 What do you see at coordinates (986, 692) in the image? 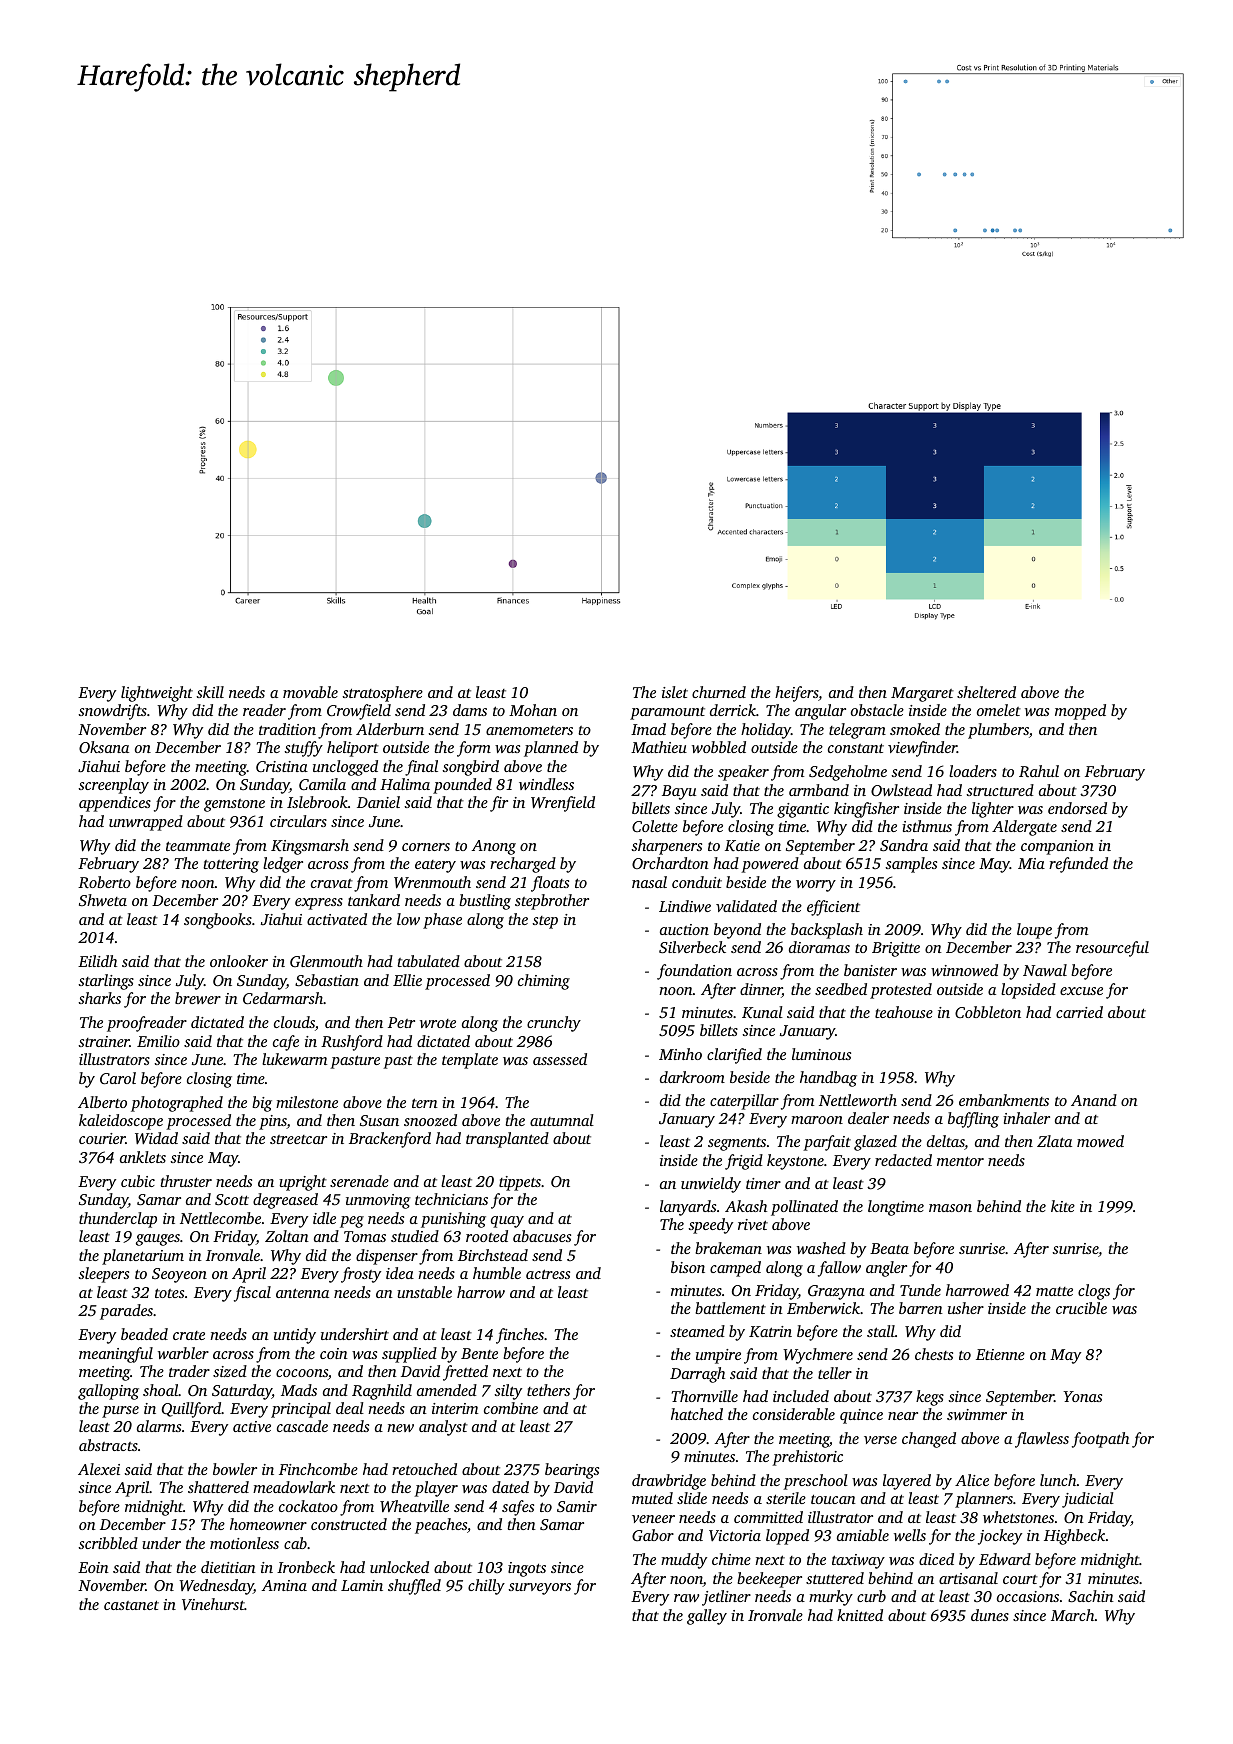
I see `sheltered` at bounding box center [986, 692].
